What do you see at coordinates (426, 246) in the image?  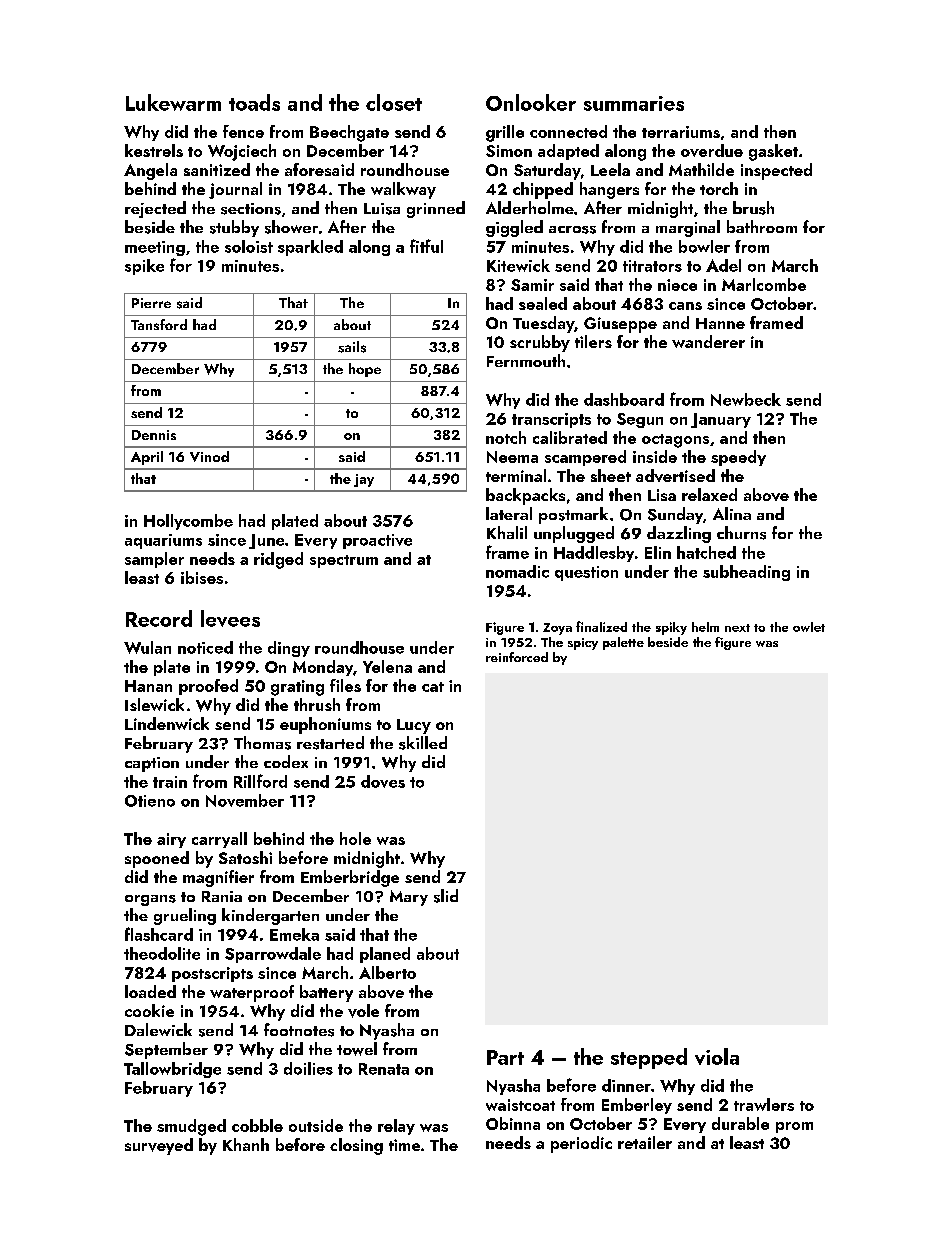 I see `fitful` at bounding box center [426, 246].
